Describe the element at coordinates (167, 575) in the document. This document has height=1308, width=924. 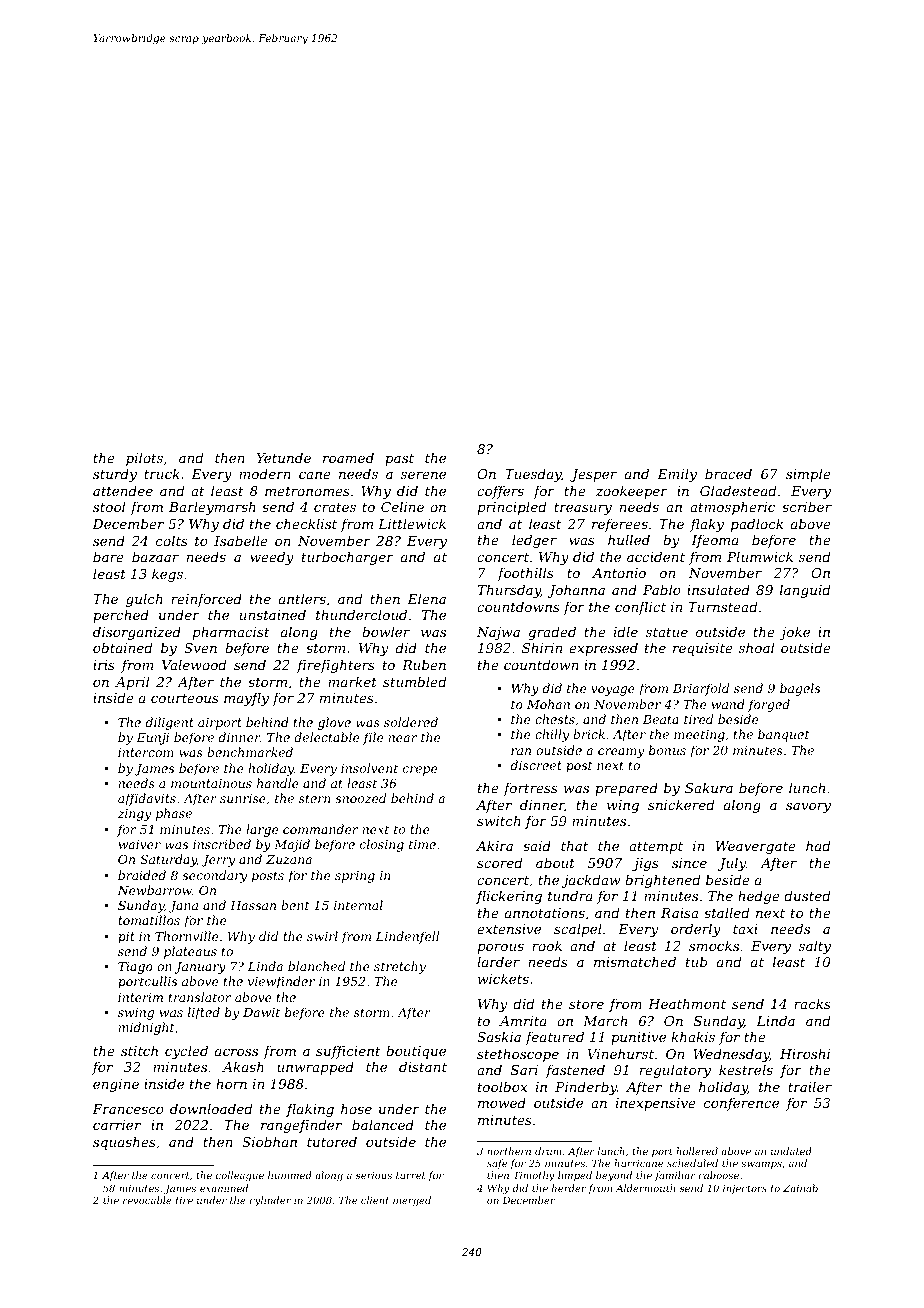
I see `kegs` at that location.
